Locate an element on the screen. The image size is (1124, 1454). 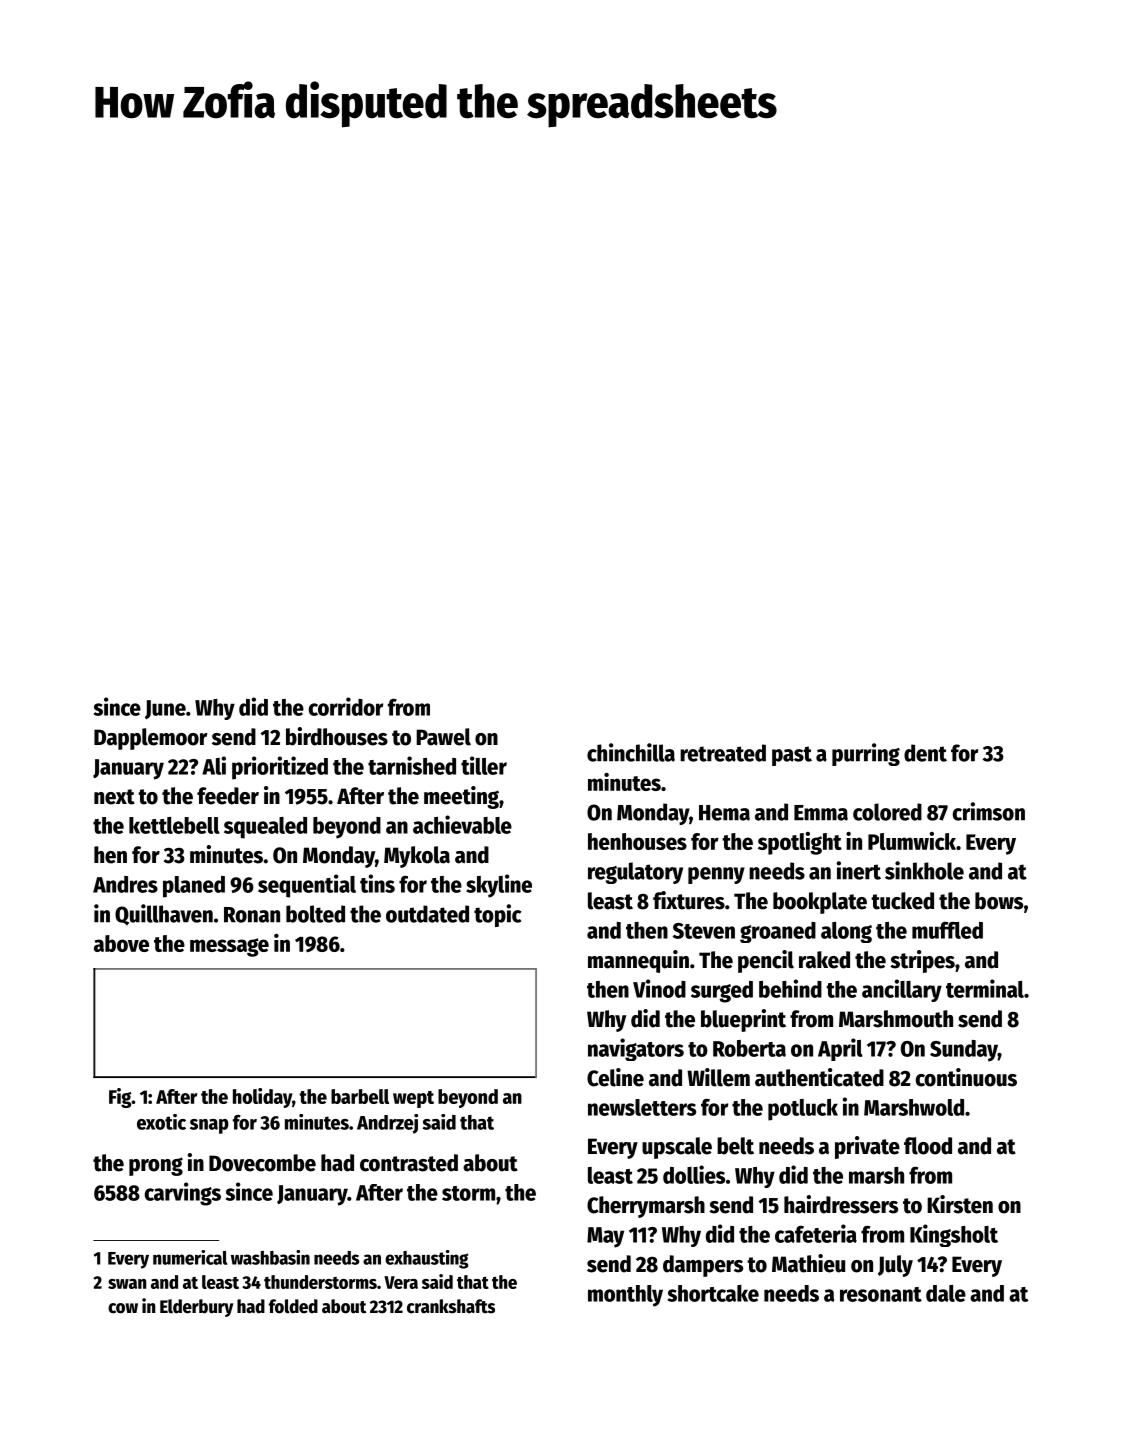
April is located at coordinates (840, 1049).
